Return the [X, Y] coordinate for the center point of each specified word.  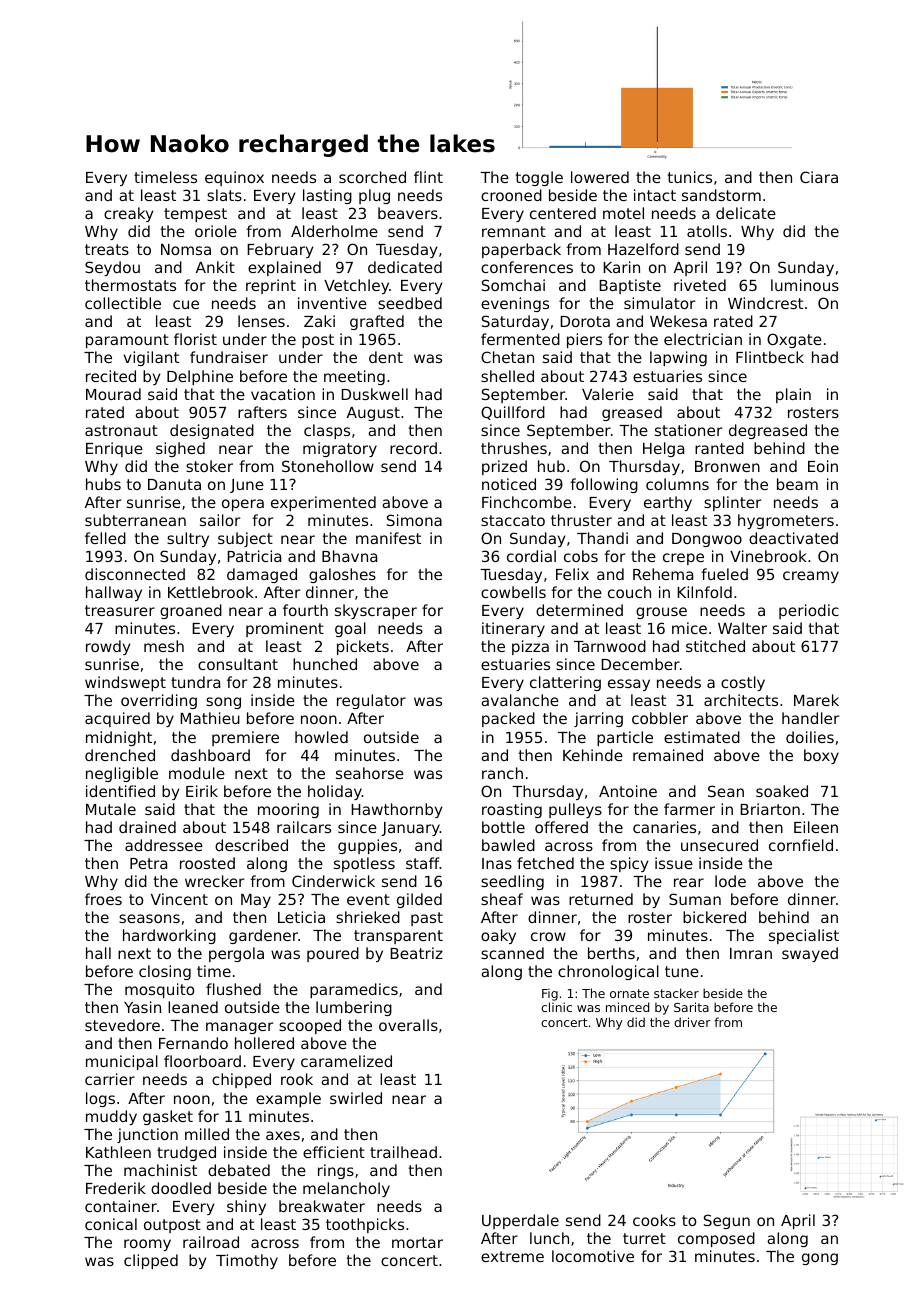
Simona [414, 520]
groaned [191, 611]
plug [374, 196]
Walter [742, 628]
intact [655, 195]
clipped [151, 1261]
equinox [234, 178]
